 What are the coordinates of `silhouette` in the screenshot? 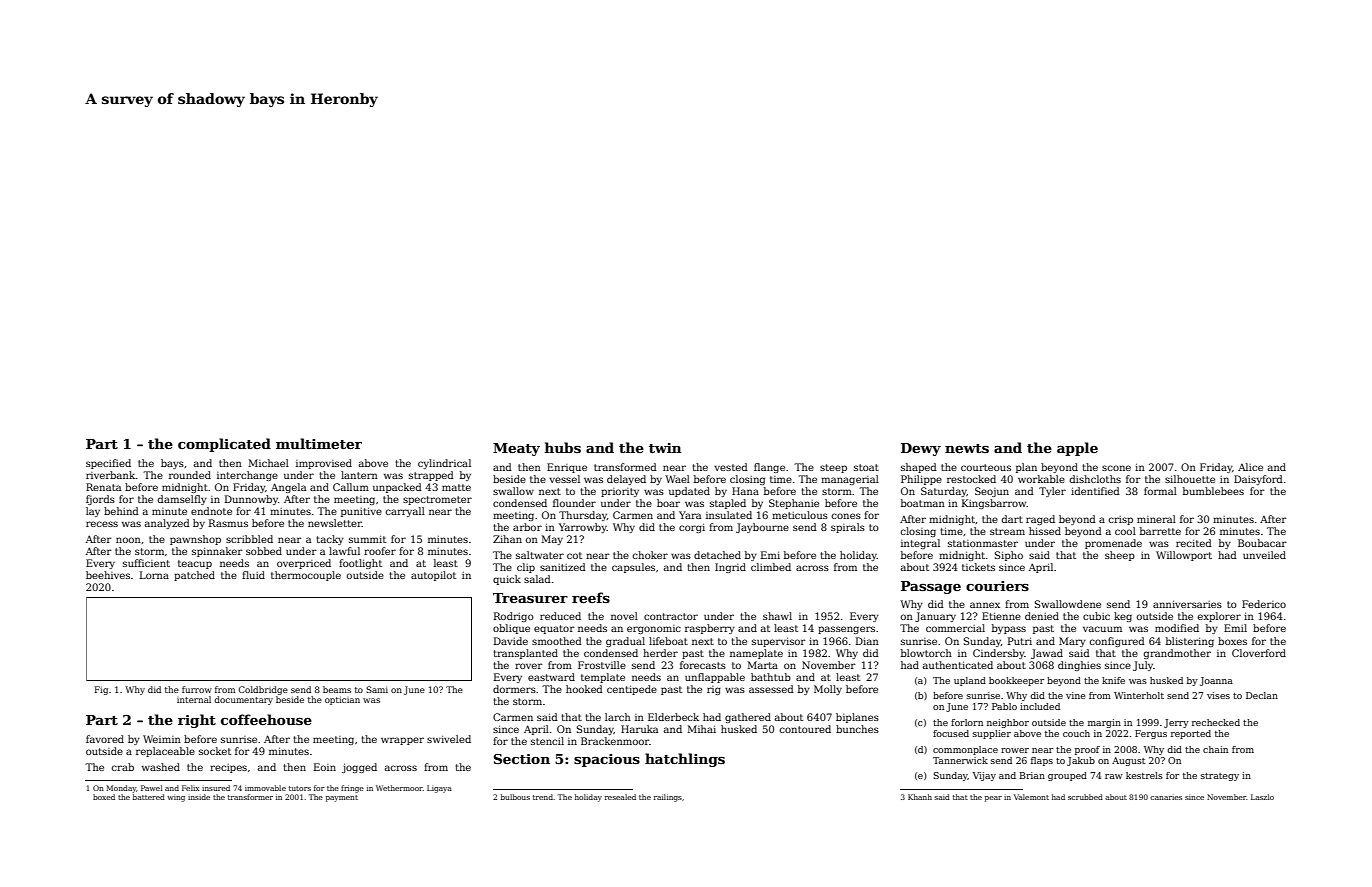 It's located at (1190, 479).
